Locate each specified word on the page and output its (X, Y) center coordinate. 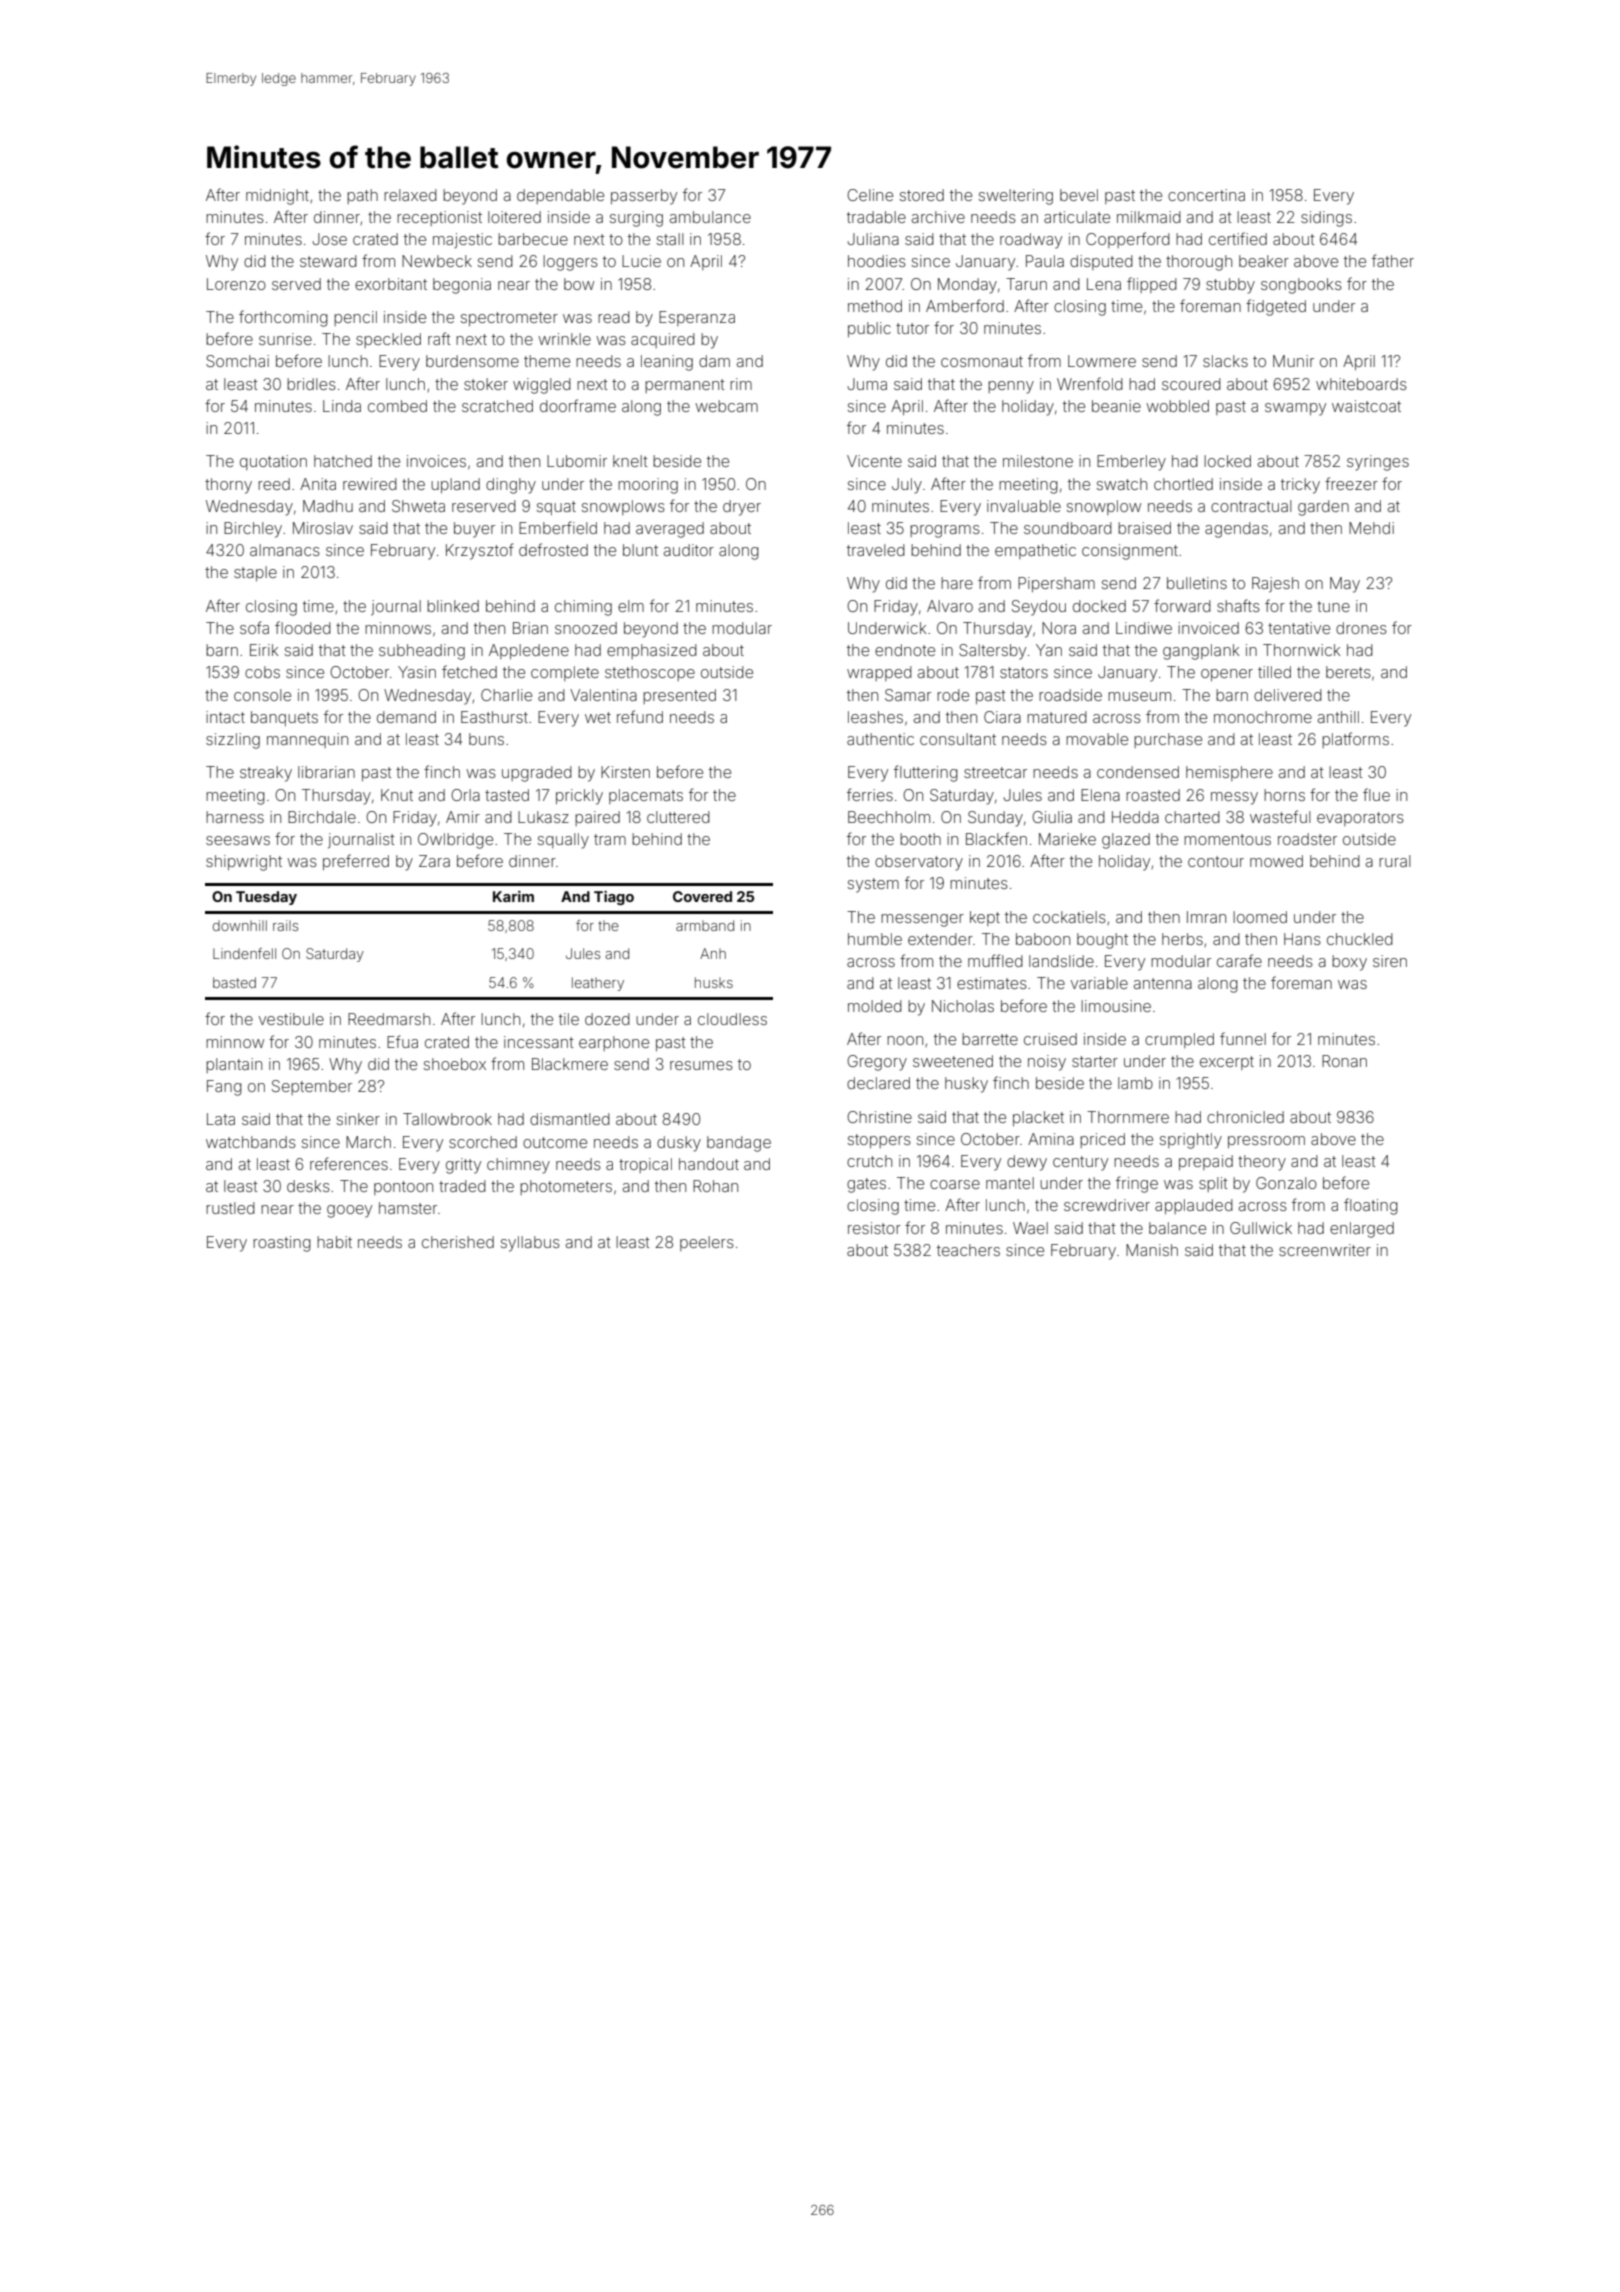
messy (1234, 798)
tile (569, 1019)
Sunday (995, 819)
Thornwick (1301, 650)
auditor (689, 550)
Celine (870, 195)
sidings (1326, 219)
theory (1262, 1163)
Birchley (253, 530)
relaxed (410, 195)
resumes (701, 1065)
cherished (458, 1242)
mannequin (307, 740)
